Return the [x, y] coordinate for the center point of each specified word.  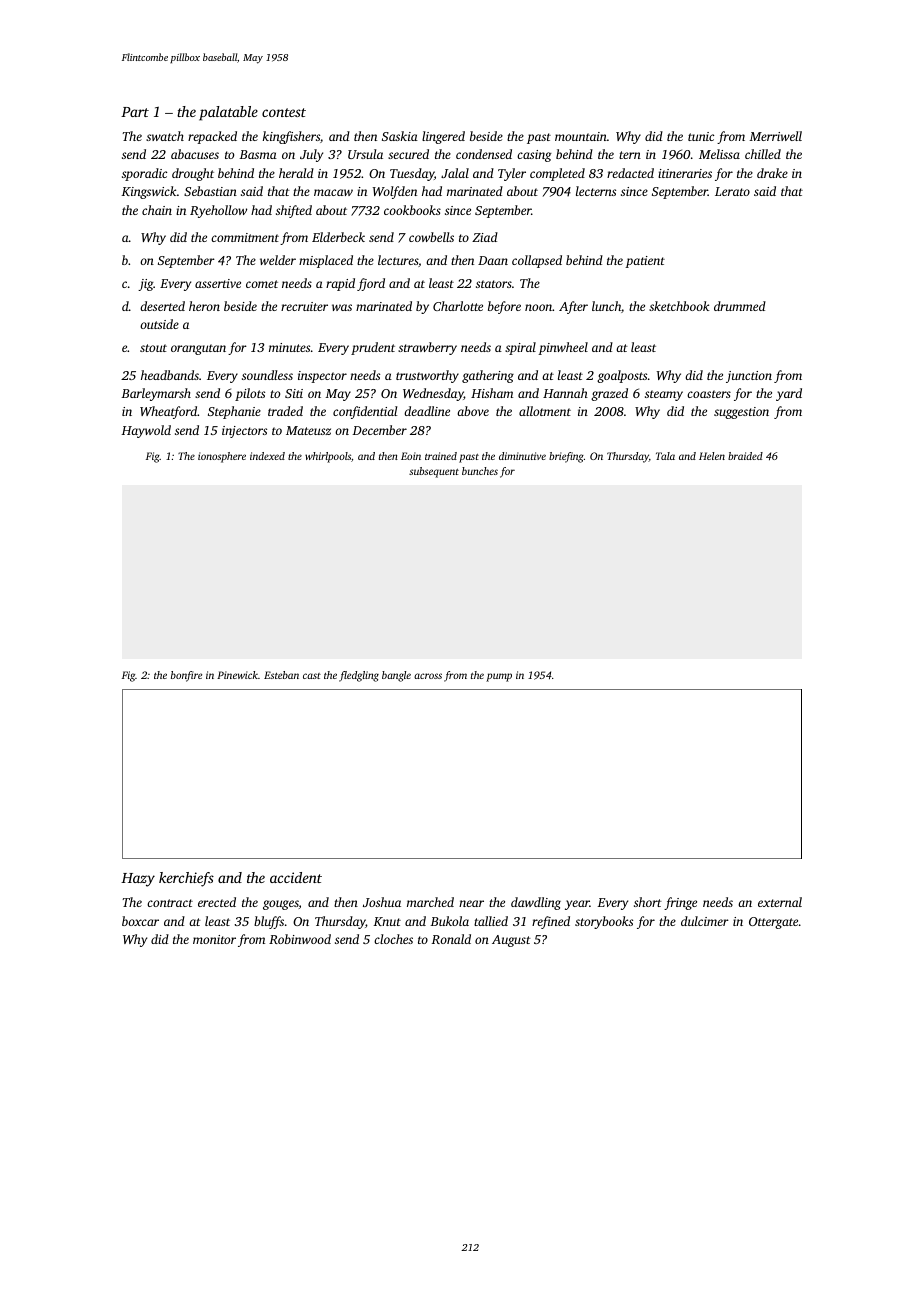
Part [135, 112]
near [471, 903]
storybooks [604, 922]
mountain [581, 136]
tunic [701, 136]
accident [296, 877]
